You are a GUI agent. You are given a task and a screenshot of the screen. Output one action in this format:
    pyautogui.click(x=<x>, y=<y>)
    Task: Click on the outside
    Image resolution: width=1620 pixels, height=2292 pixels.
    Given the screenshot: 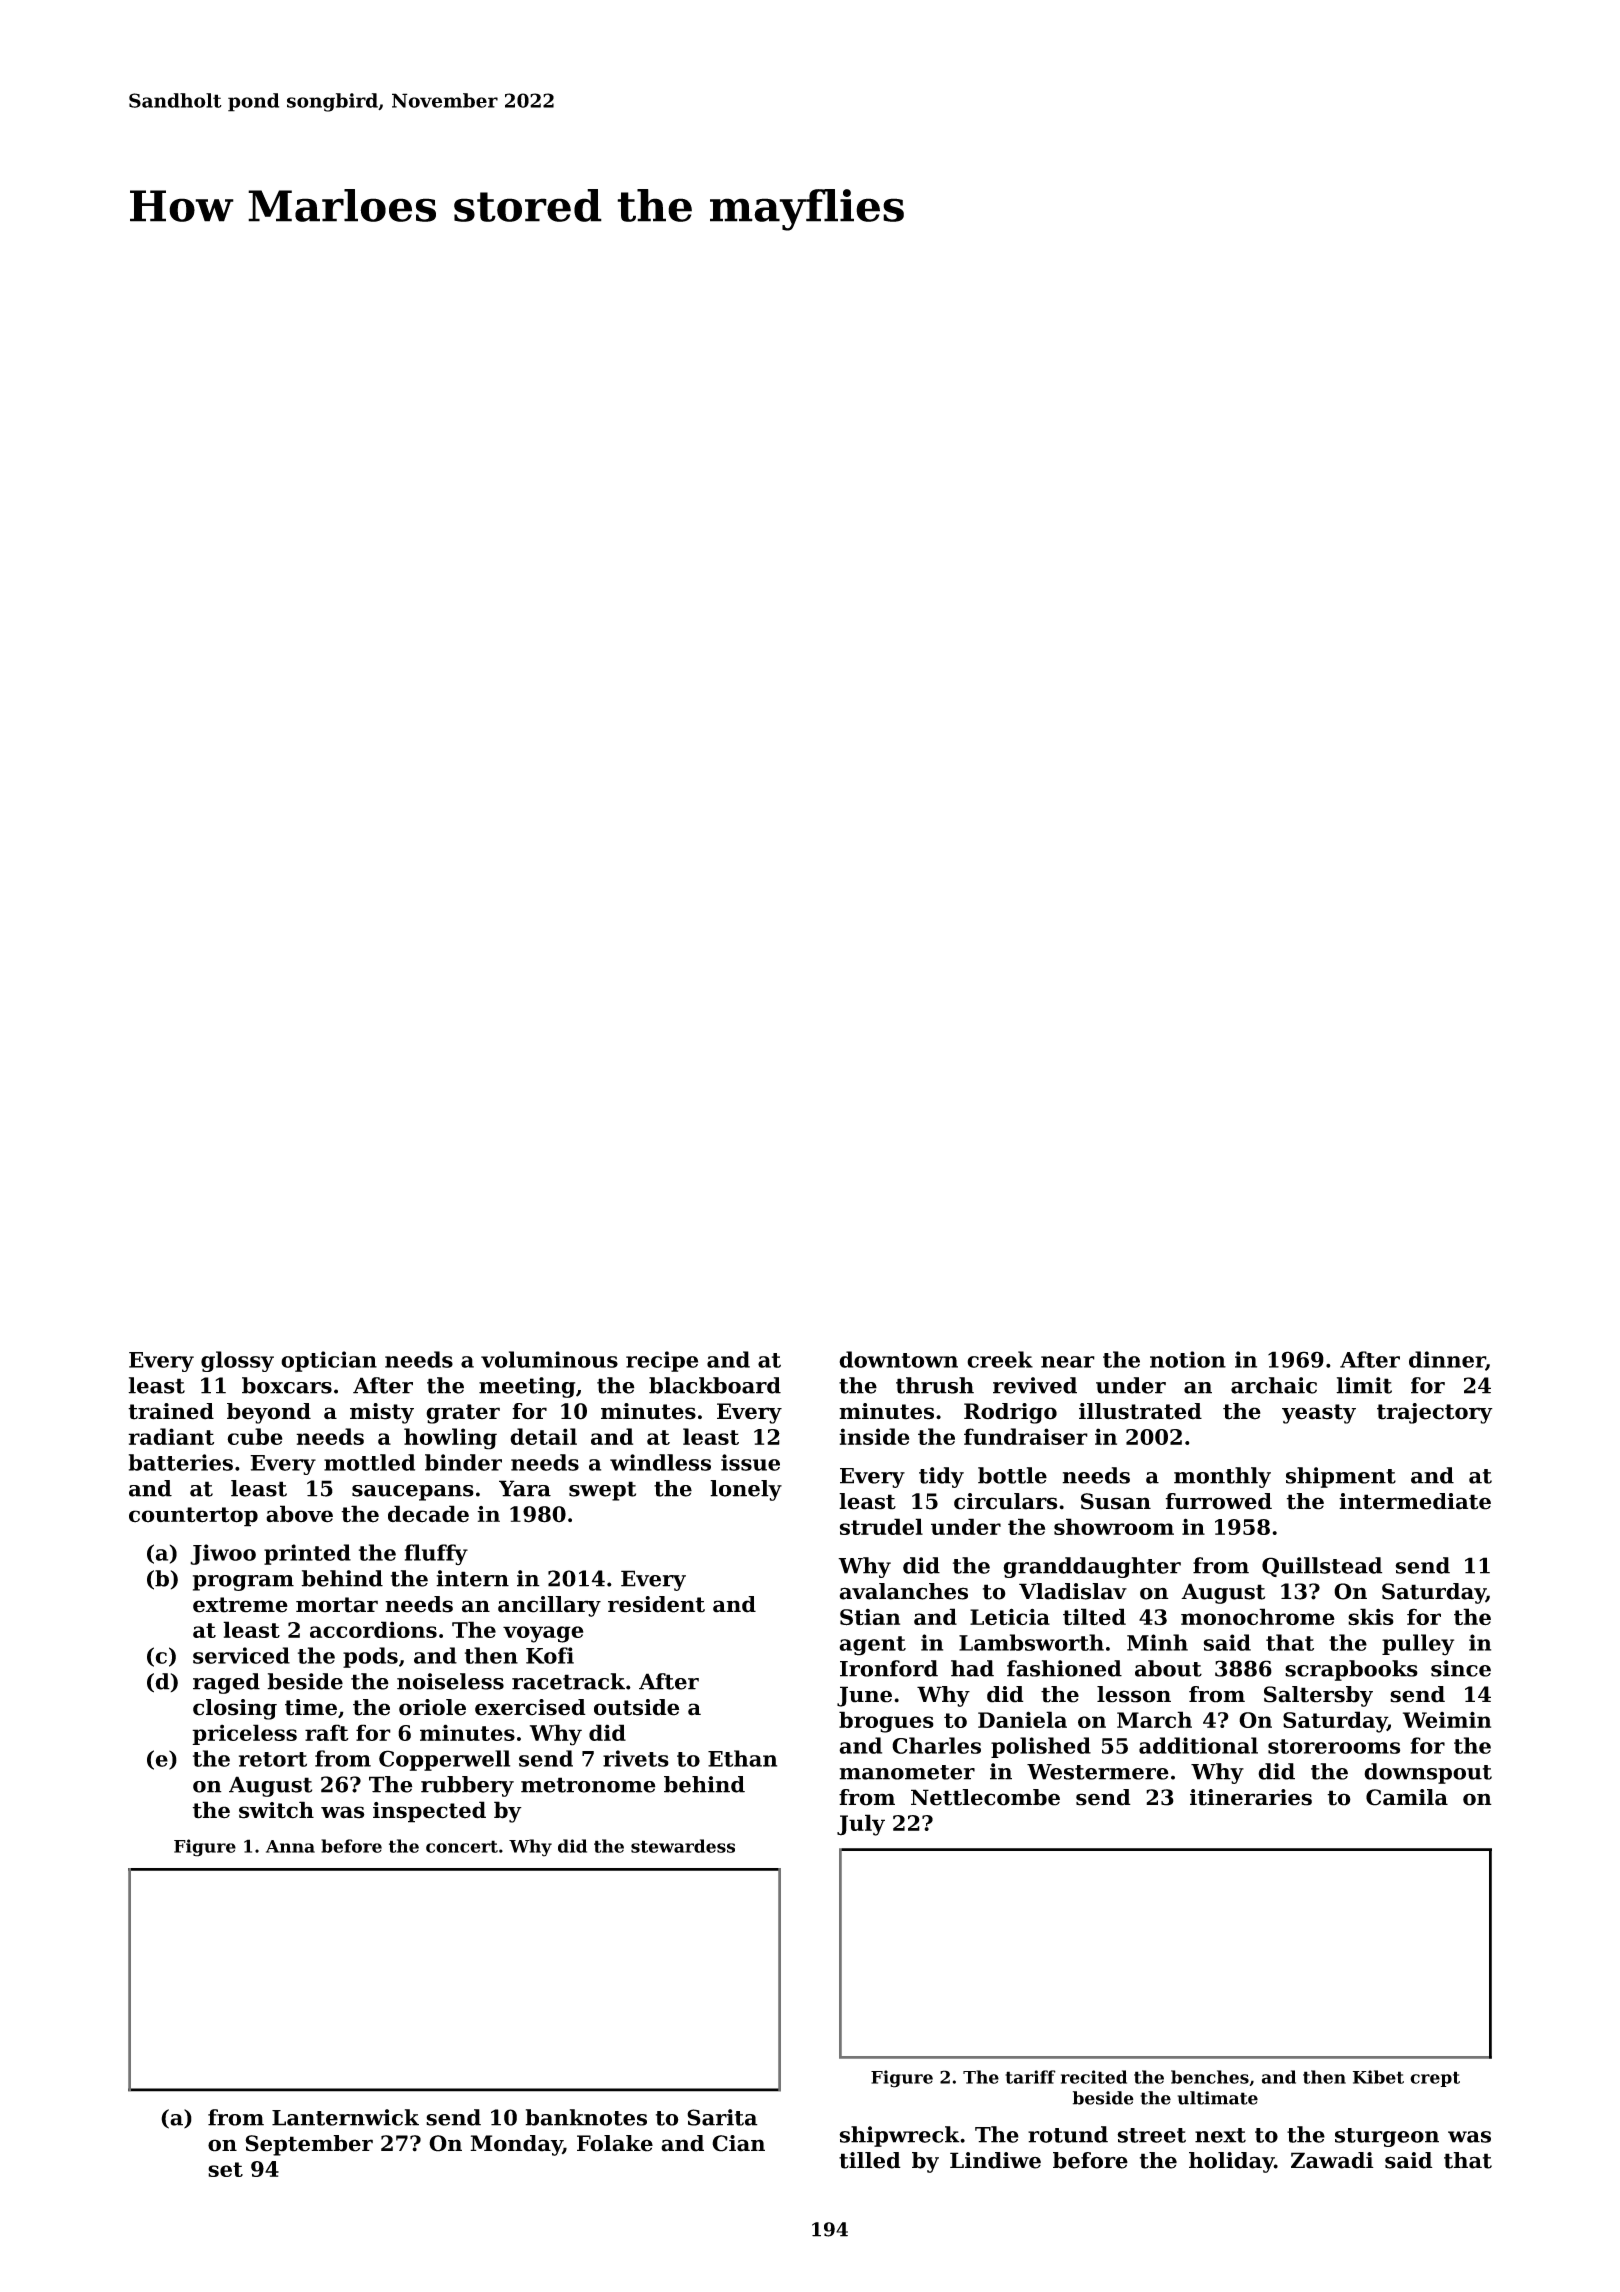 What is the action you would take?
    pyautogui.click(x=636, y=1707)
